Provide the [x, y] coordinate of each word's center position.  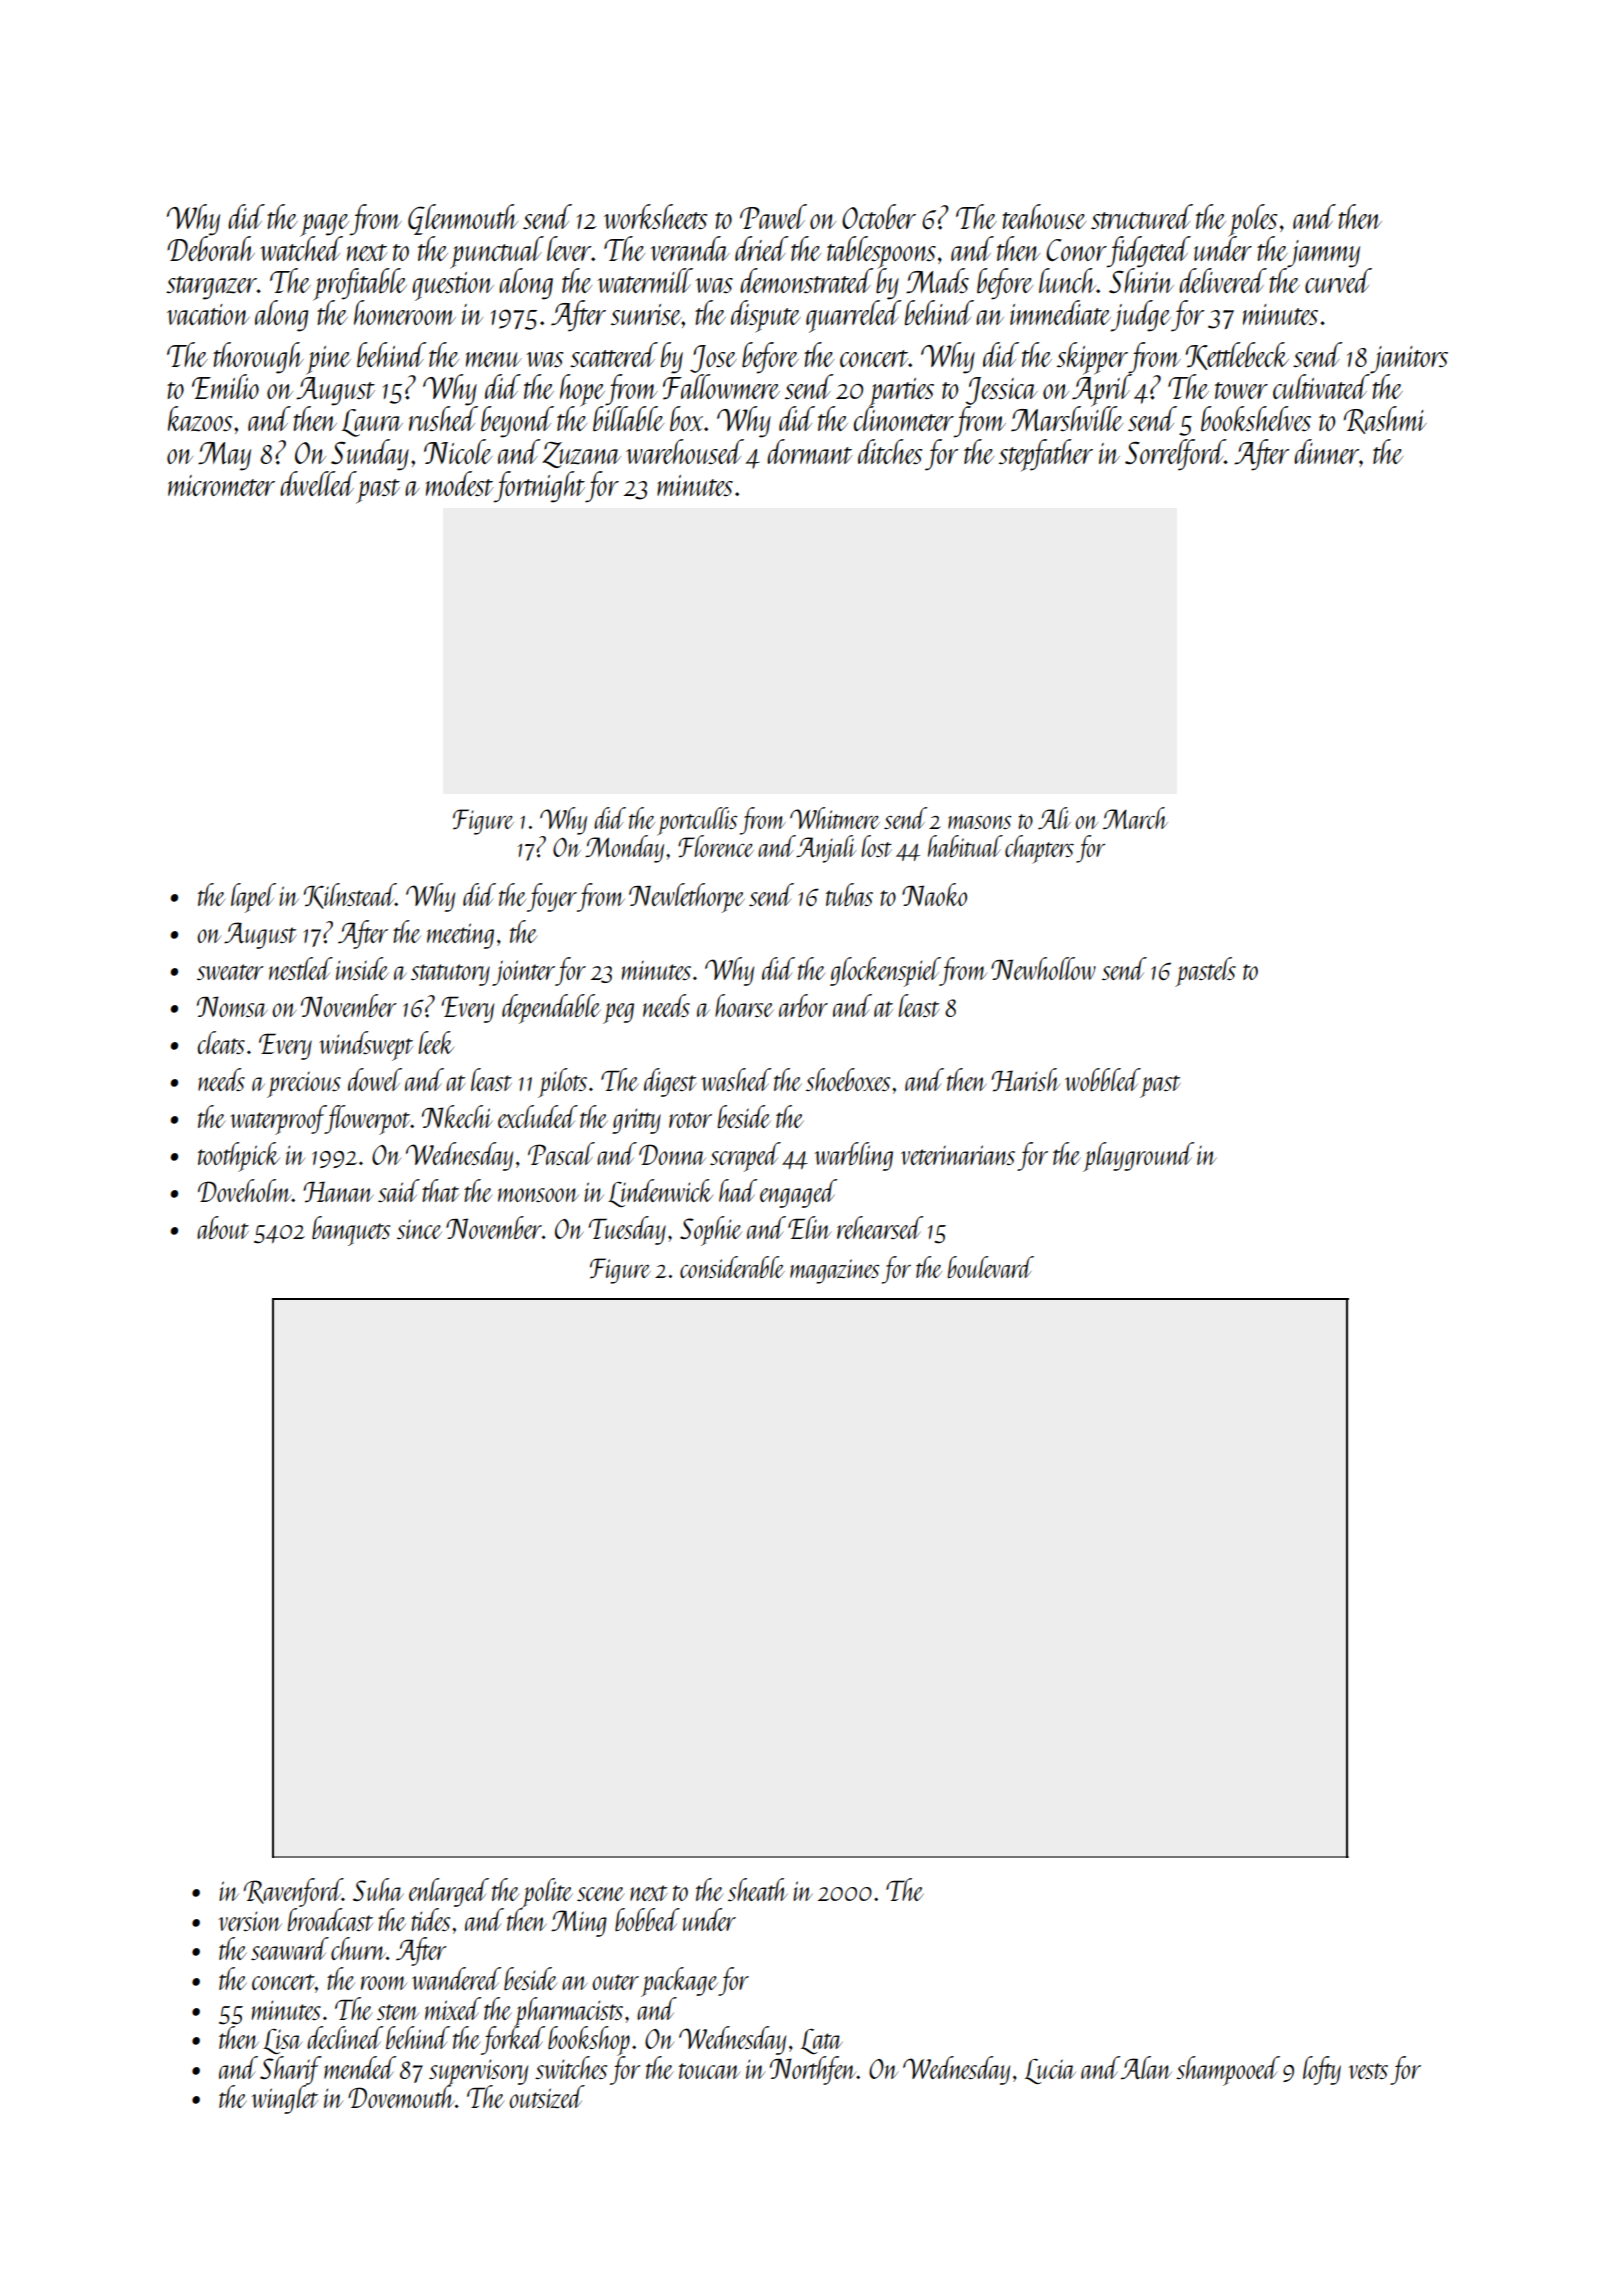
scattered [614, 354]
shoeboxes [848, 1079]
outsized [547, 2097]
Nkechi [457, 1116]
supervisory [478, 2072]
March [1135, 818]
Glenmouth [463, 219]
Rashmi [1385, 420]
